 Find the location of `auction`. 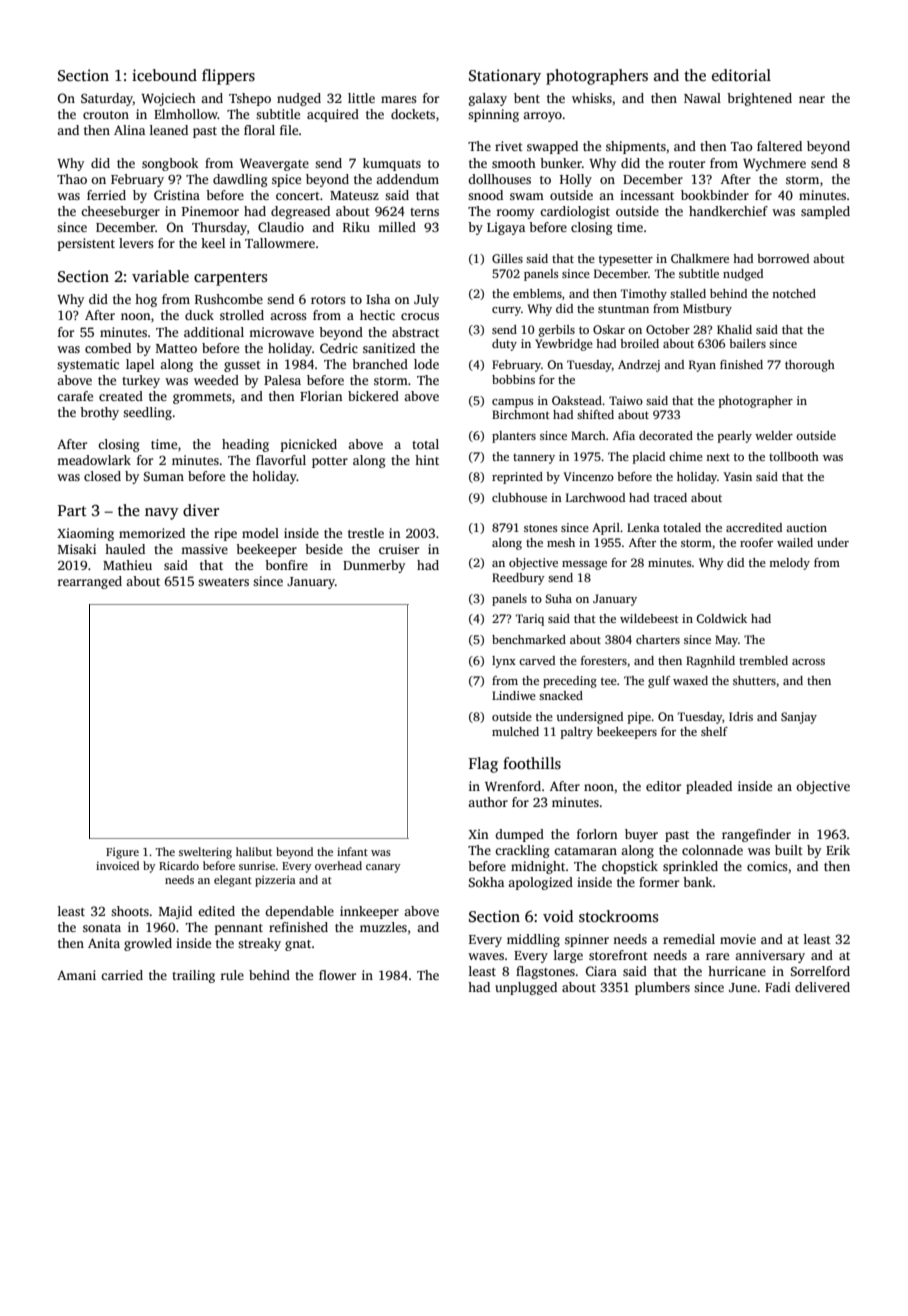

auction is located at coordinates (806, 527).
